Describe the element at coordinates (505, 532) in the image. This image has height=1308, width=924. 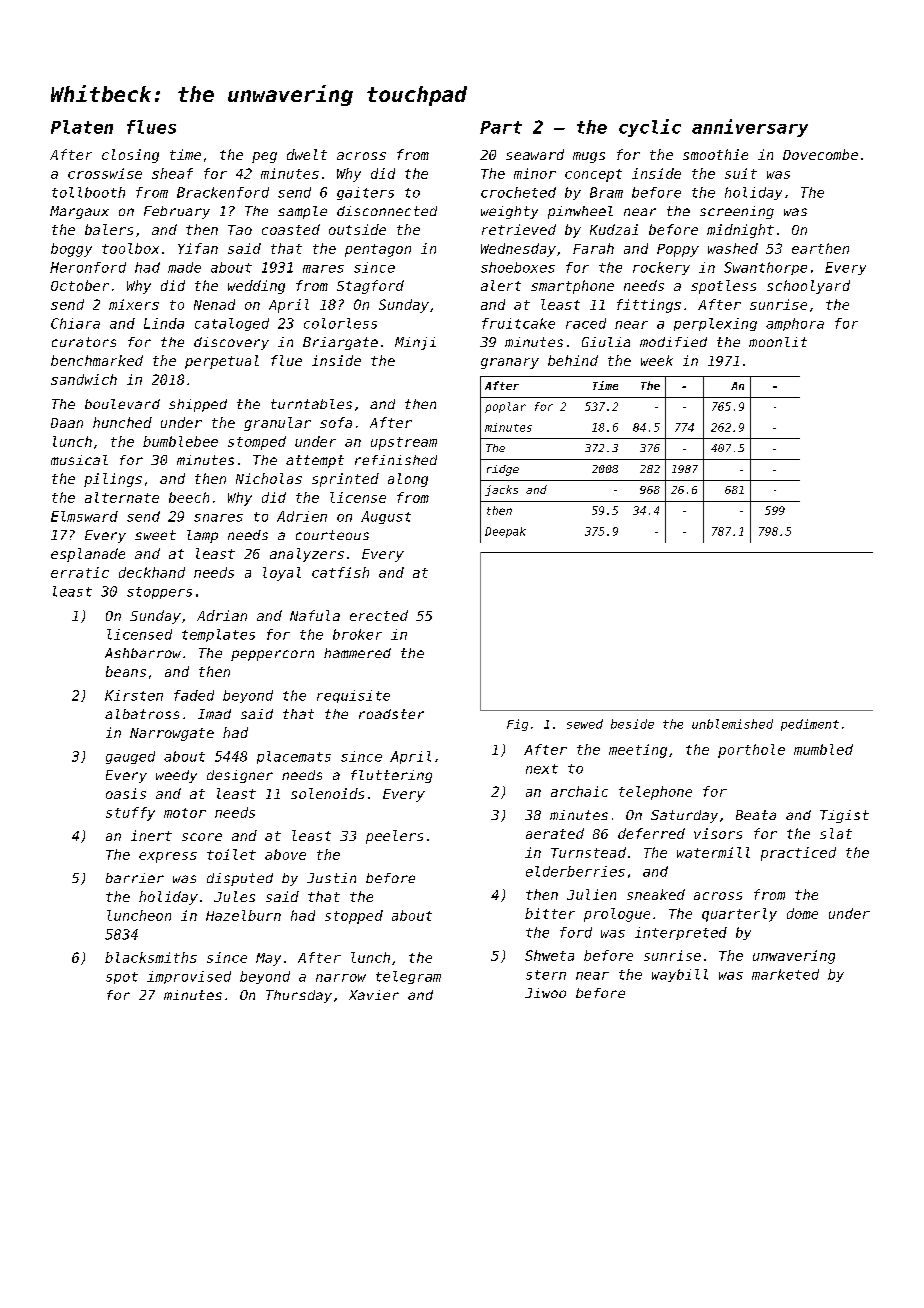
I see `Deepak` at that location.
